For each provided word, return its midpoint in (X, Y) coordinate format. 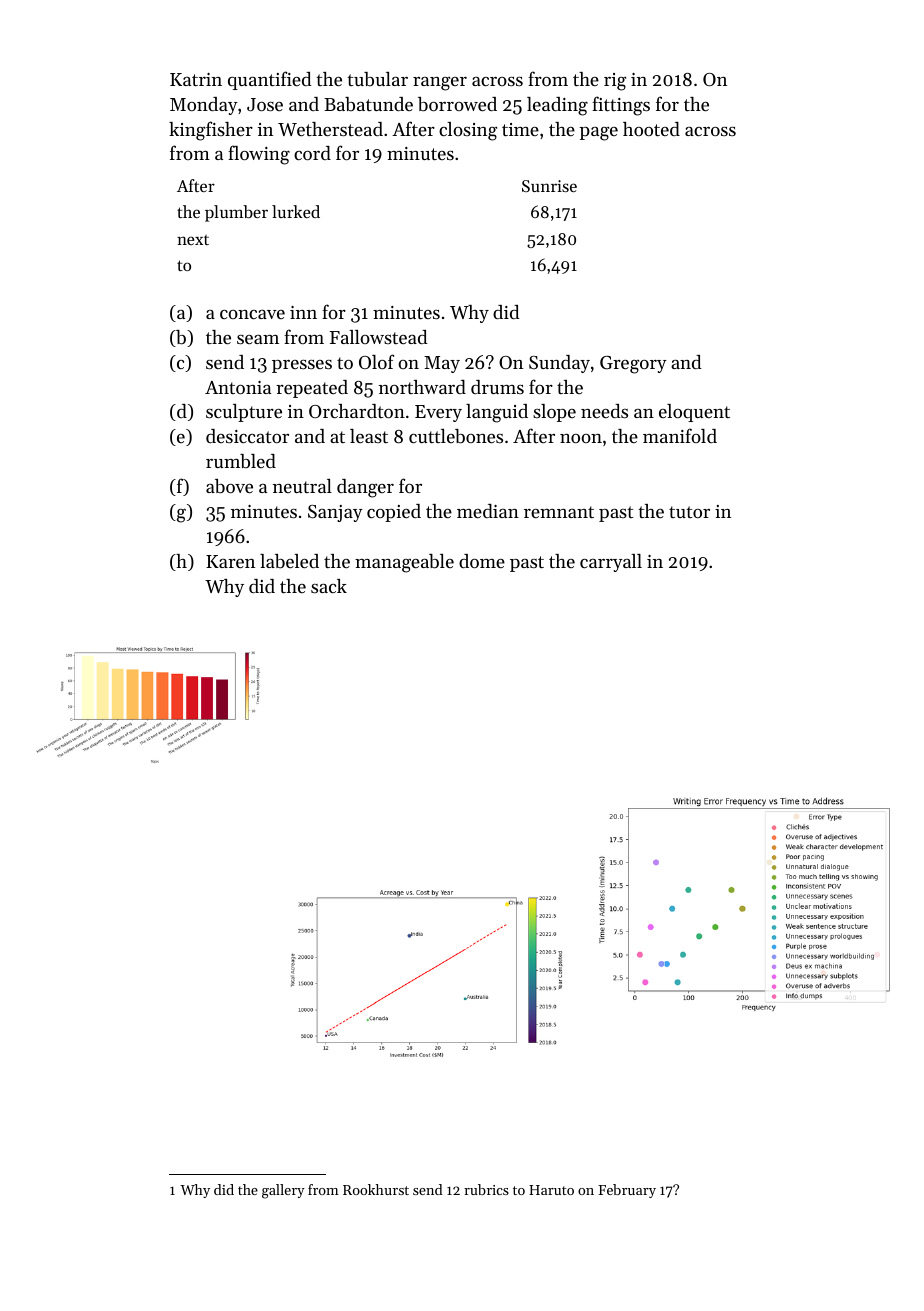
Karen (230, 561)
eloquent (694, 413)
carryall (611, 563)
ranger (440, 84)
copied (394, 513)
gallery (283, 1191)
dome (482, 561)
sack (329, 586)
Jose (265, 104)
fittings (621, 106)
